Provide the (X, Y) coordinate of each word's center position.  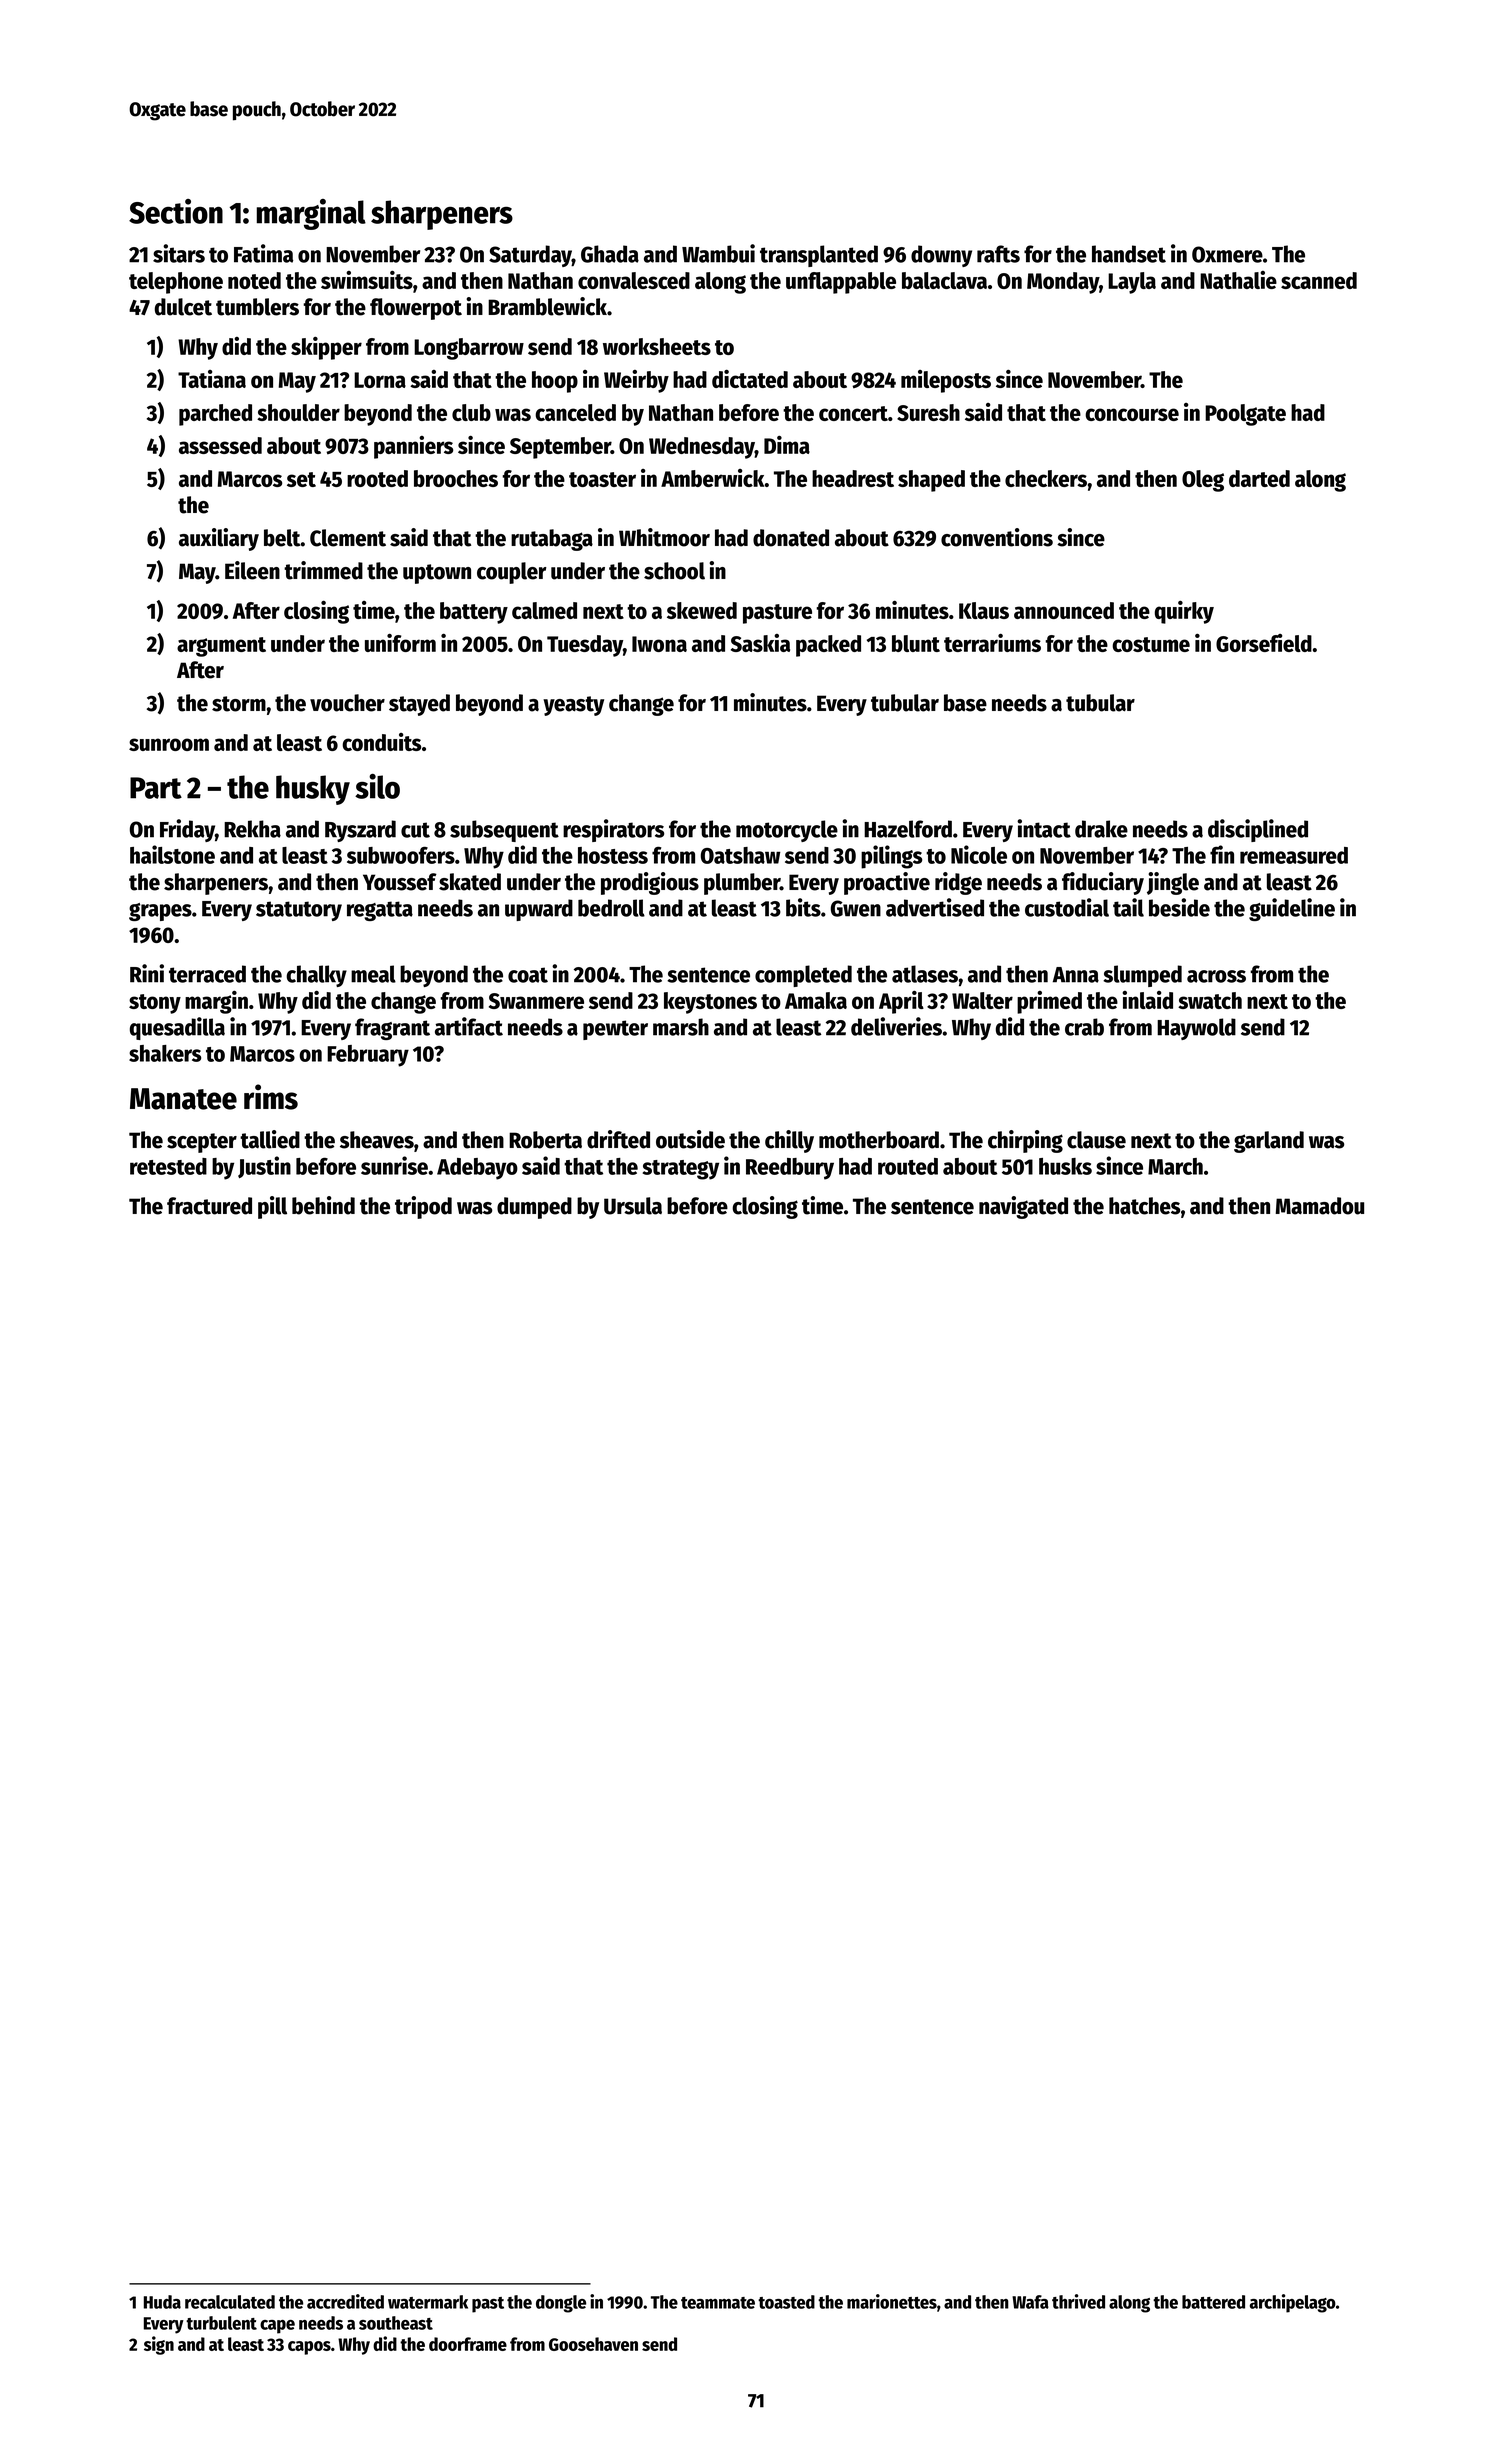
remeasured (1294, 855)
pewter (615, 1030)
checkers (1046, 478)
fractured (209, 1206)
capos (309, 2348)
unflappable (841, 283)
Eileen (252, 570)
